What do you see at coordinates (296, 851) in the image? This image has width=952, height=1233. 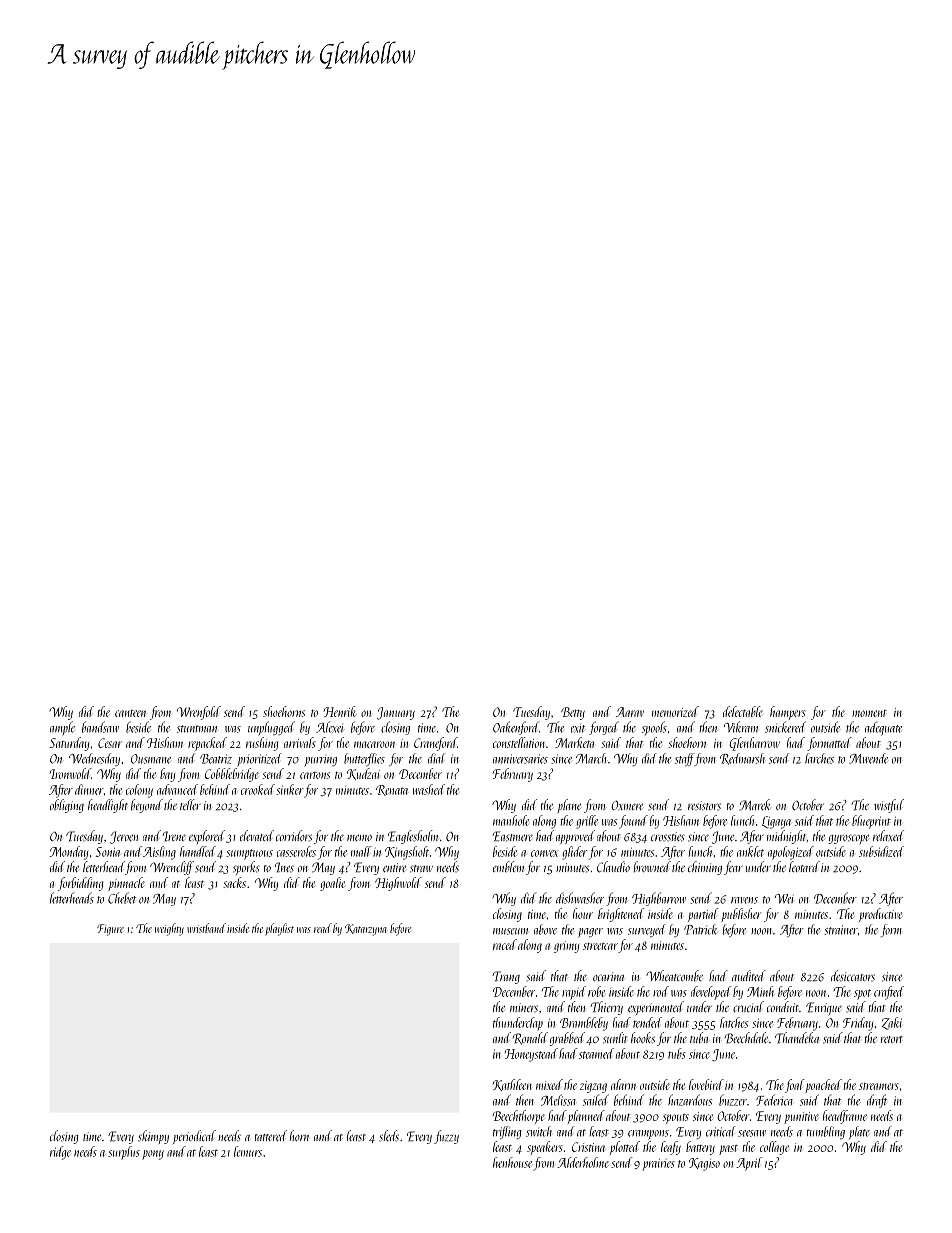 I see `casseroles` at bounding box center [296, 851].
